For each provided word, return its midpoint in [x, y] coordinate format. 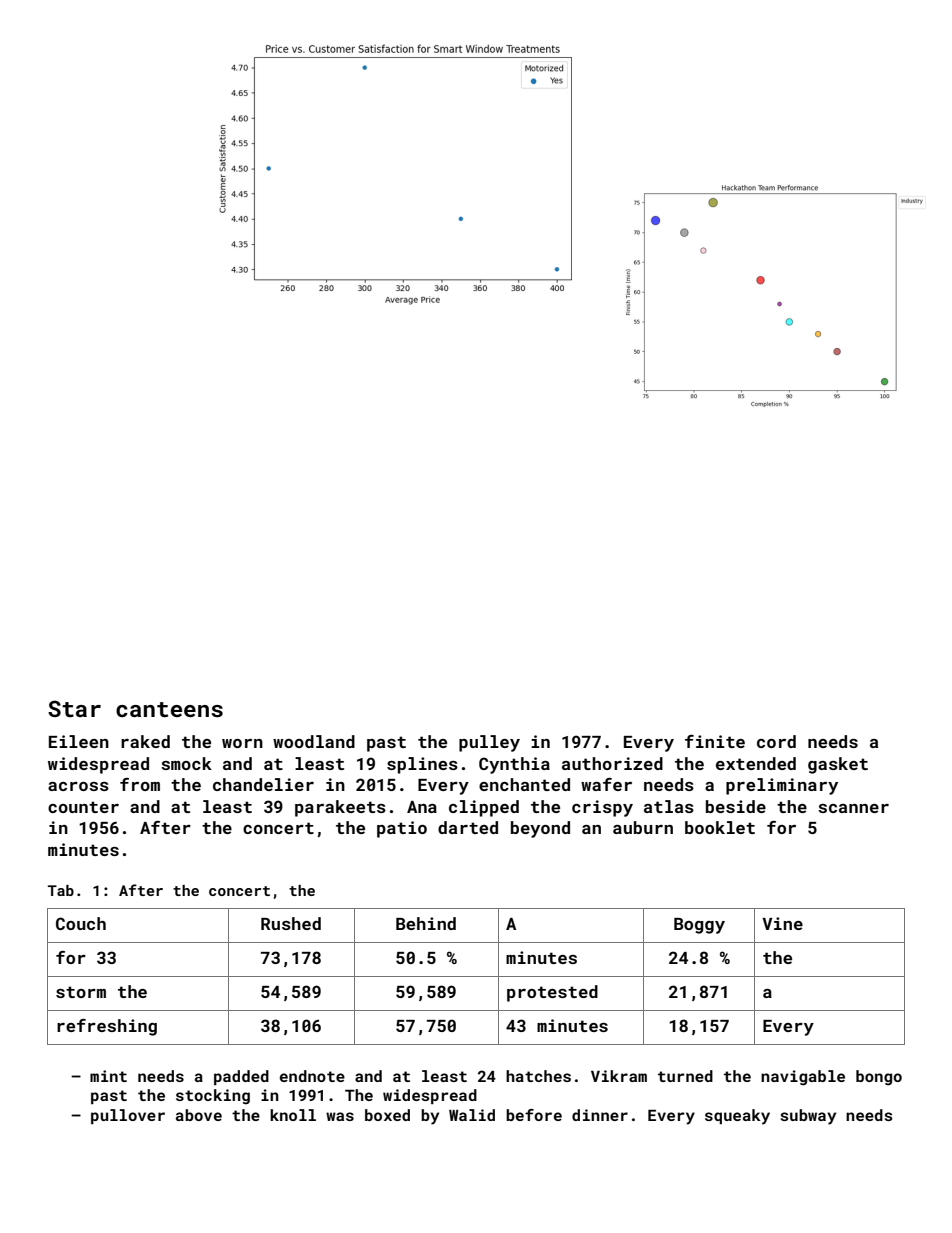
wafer [606, 784]
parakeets [340, 808]
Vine [782, 923]
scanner [853, 808]
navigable [803, 1078]
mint [108, 1076]
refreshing [107, 1027]
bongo [879, 1078]
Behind [426, 923]
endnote [312, 1076]
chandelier [263, 784]
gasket [838, 765]
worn [242, 743]
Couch [81, 923]
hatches [538, 1076]
